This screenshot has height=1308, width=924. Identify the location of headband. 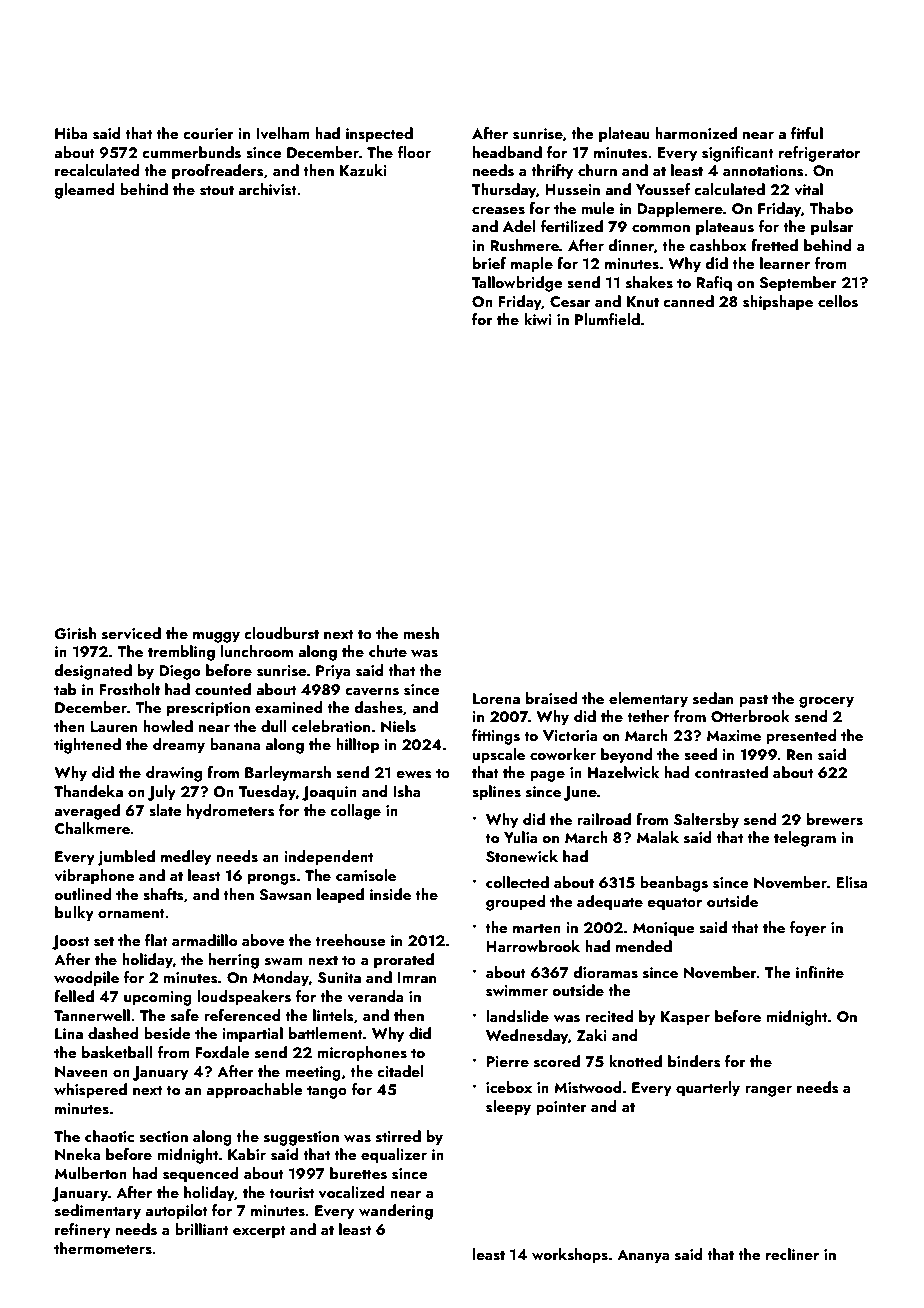
(507, 152).
